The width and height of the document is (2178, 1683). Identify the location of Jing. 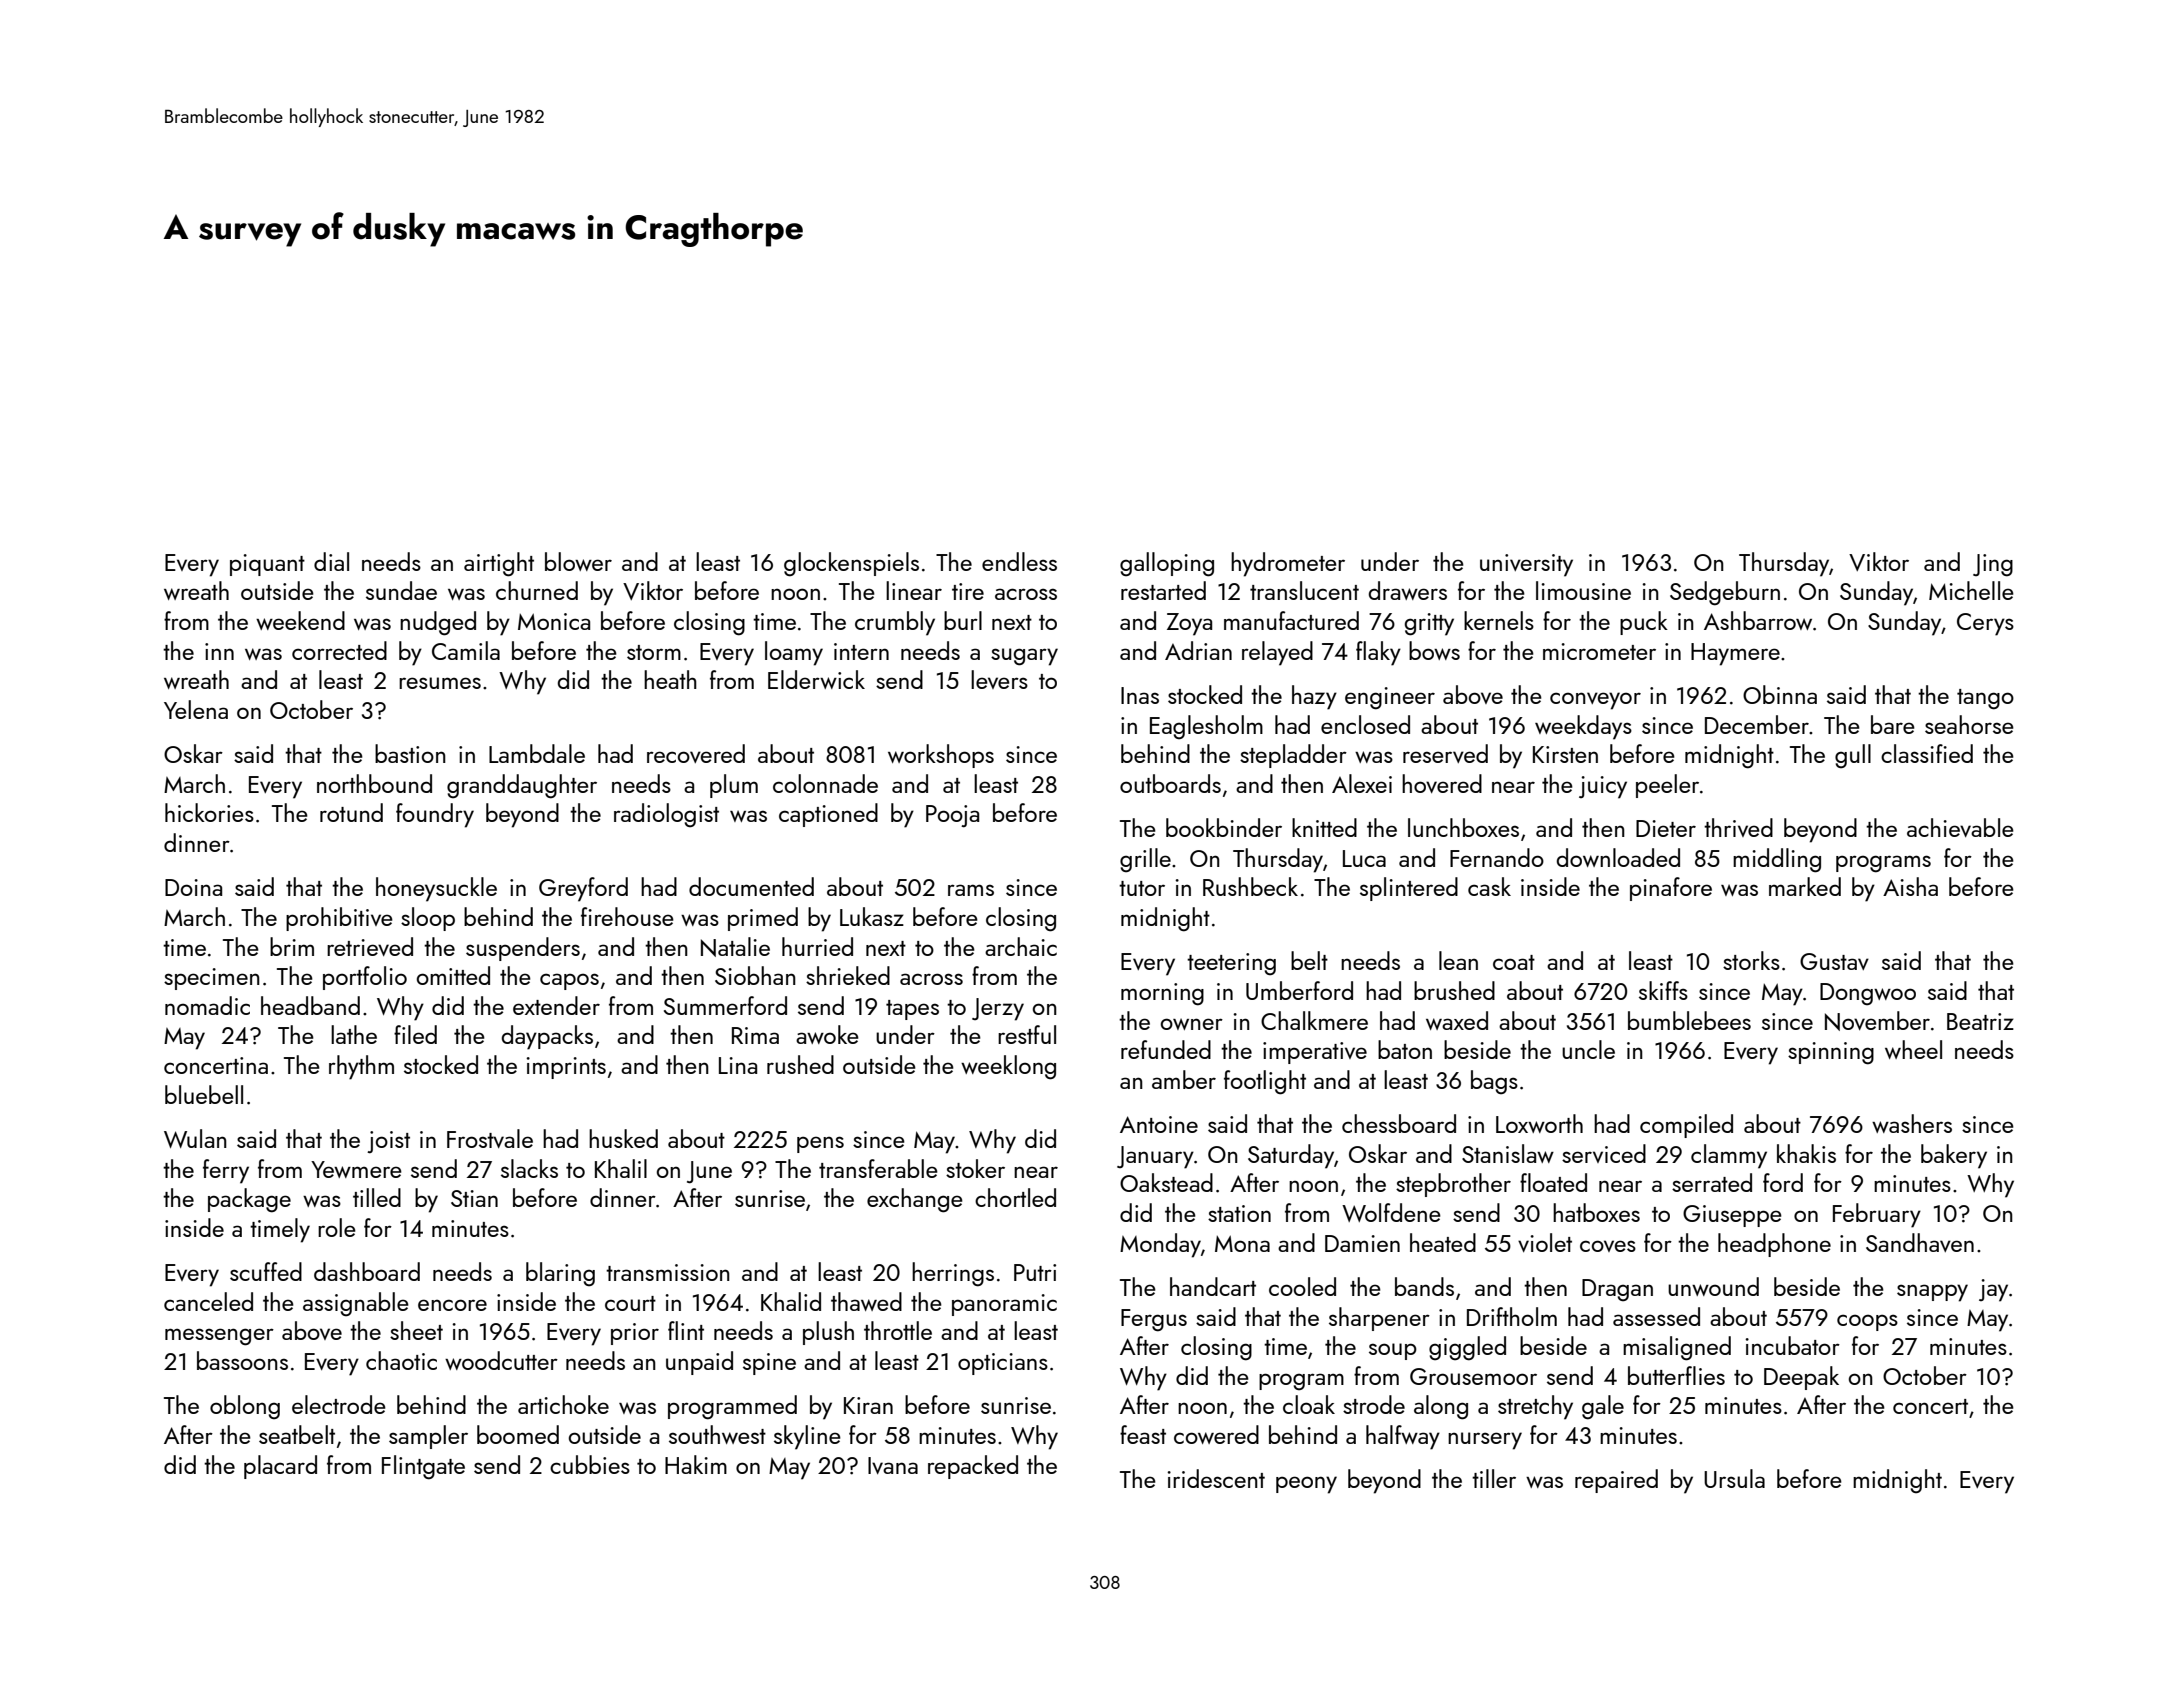
(1993, 565).
